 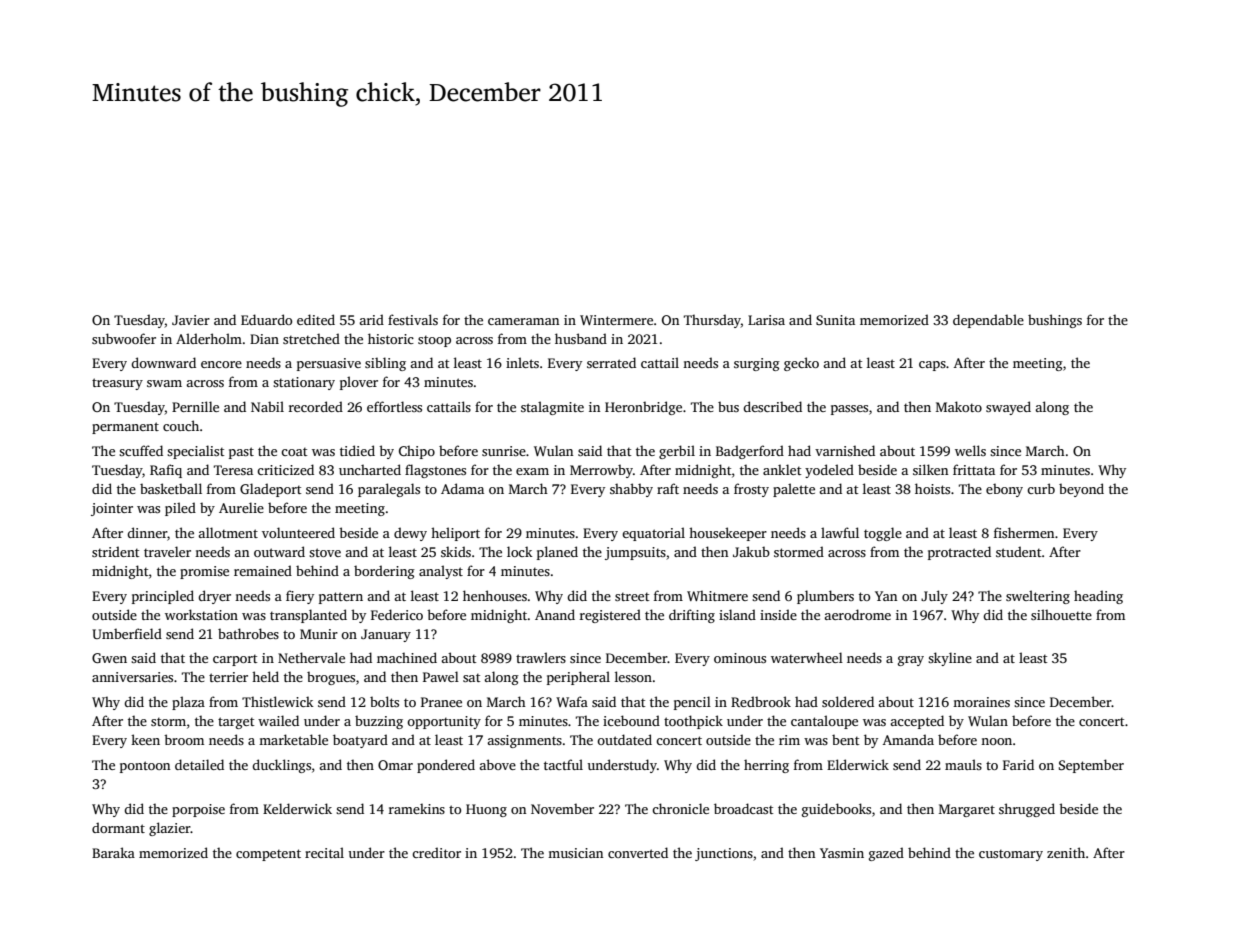 I want to click on passes, so click(x=849, y=410).
